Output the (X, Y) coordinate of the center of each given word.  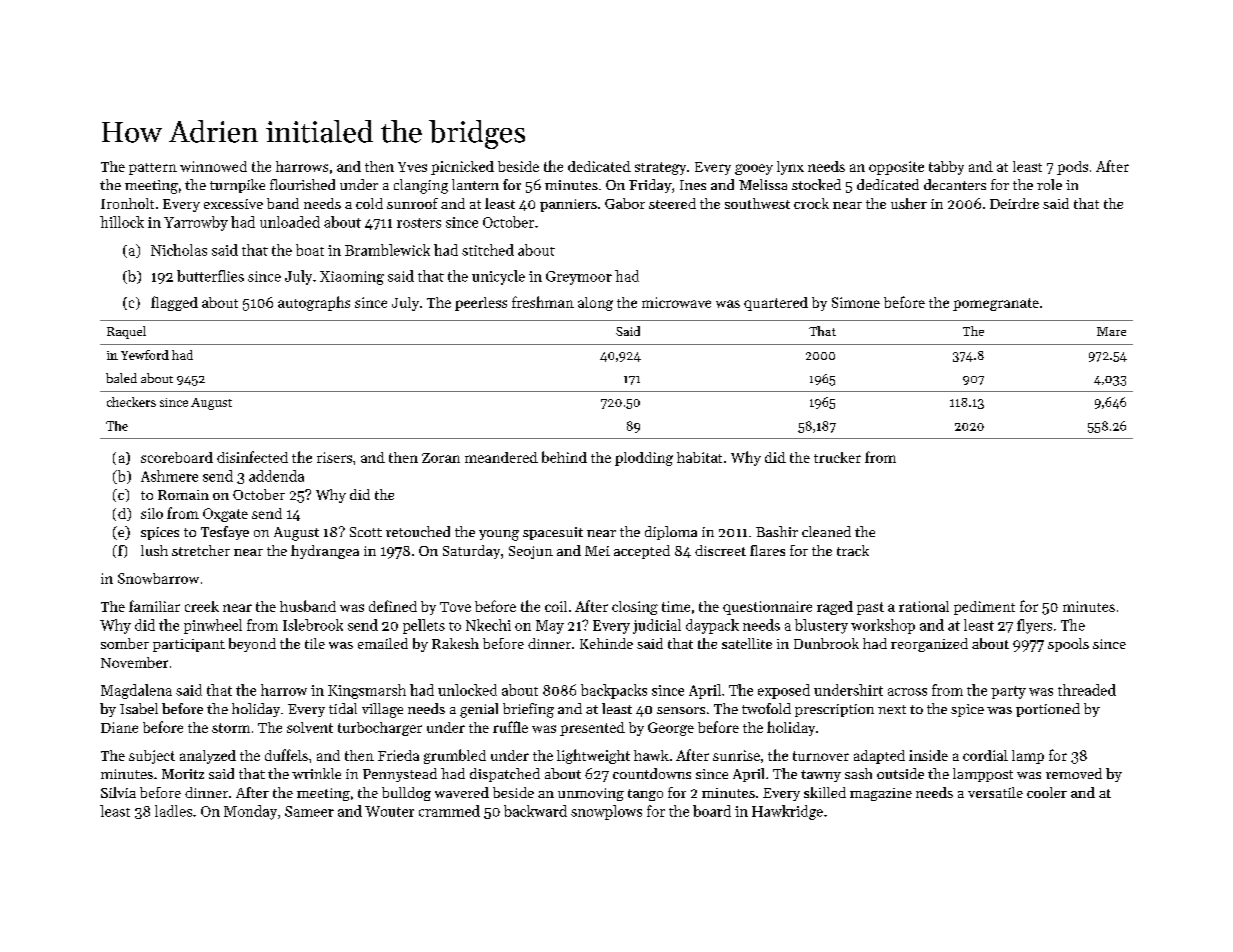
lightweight (593, 756)
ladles (173, 811)
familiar (154, 606)
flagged (174, 303)
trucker (837, 457)
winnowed (213, 166)
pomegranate (996, 304)
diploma (671, 533)
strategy (660, 168)
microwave (676, 302)
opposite (896, 168)
